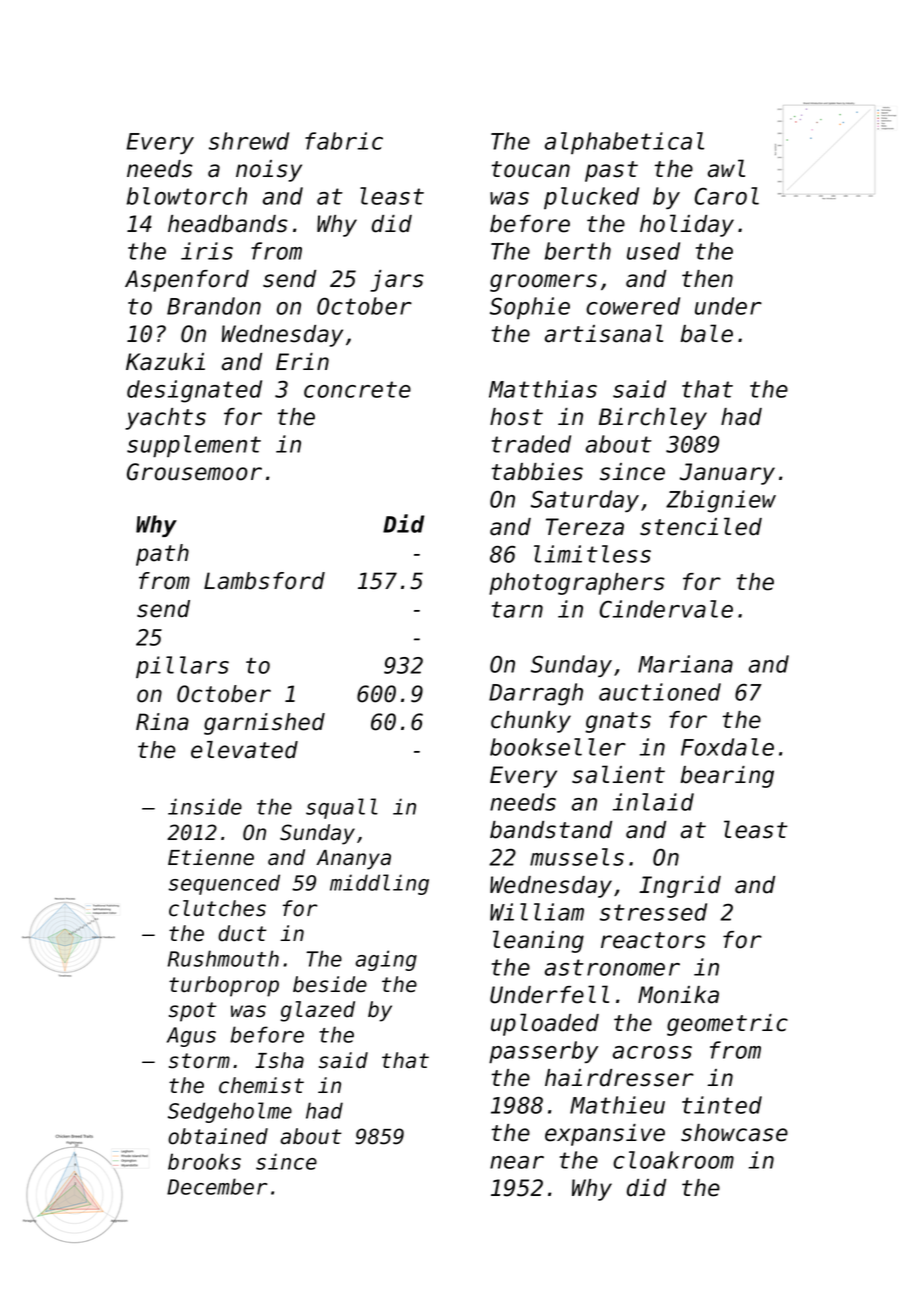  Describe the element at coordinates (517, 609) in the document. I see `tarn` at that location.
